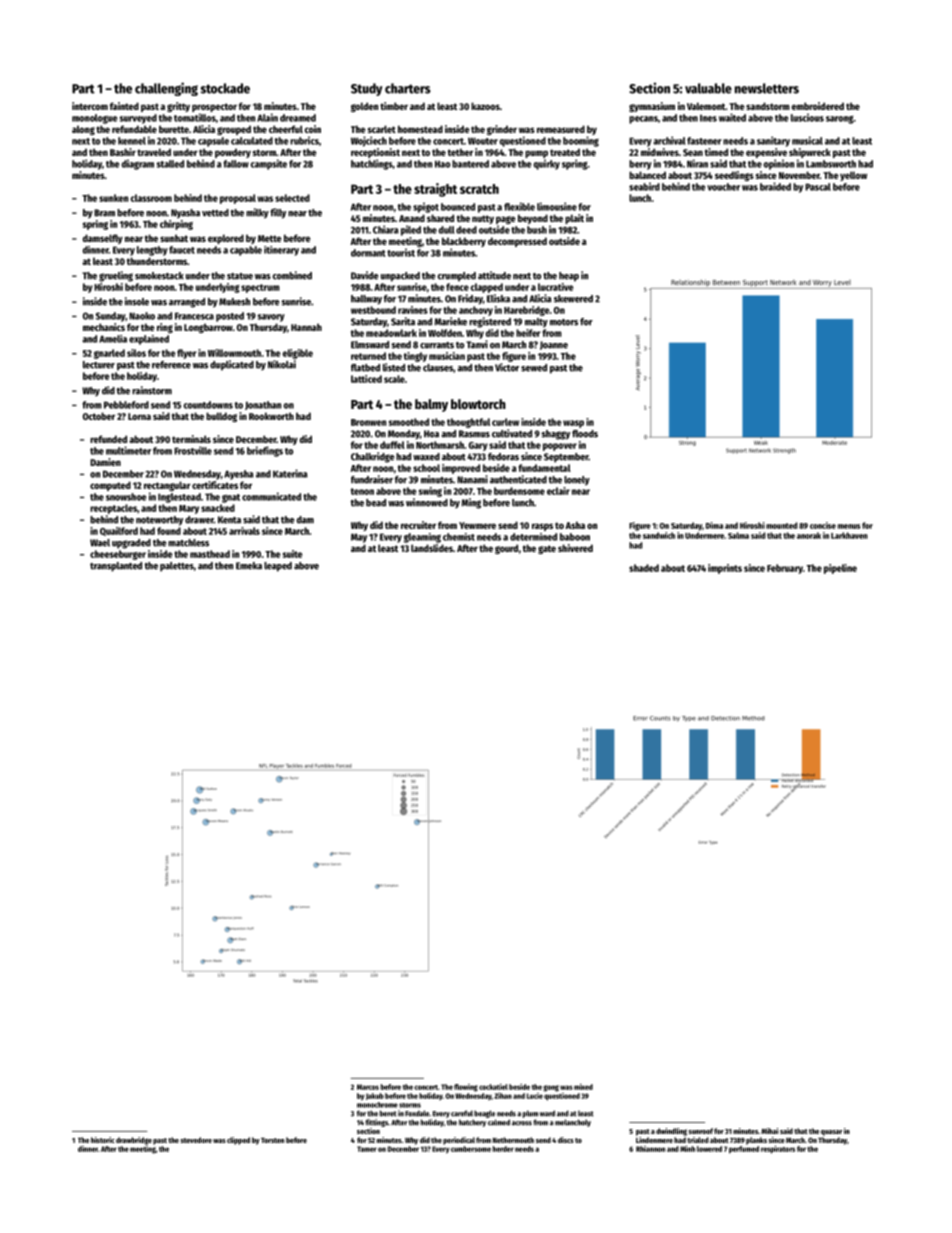 The image size is (952, 1233). What do you see at coordinates (831, 1133) in the document?
I see `quasar` at bounding box center [831, 1133].
